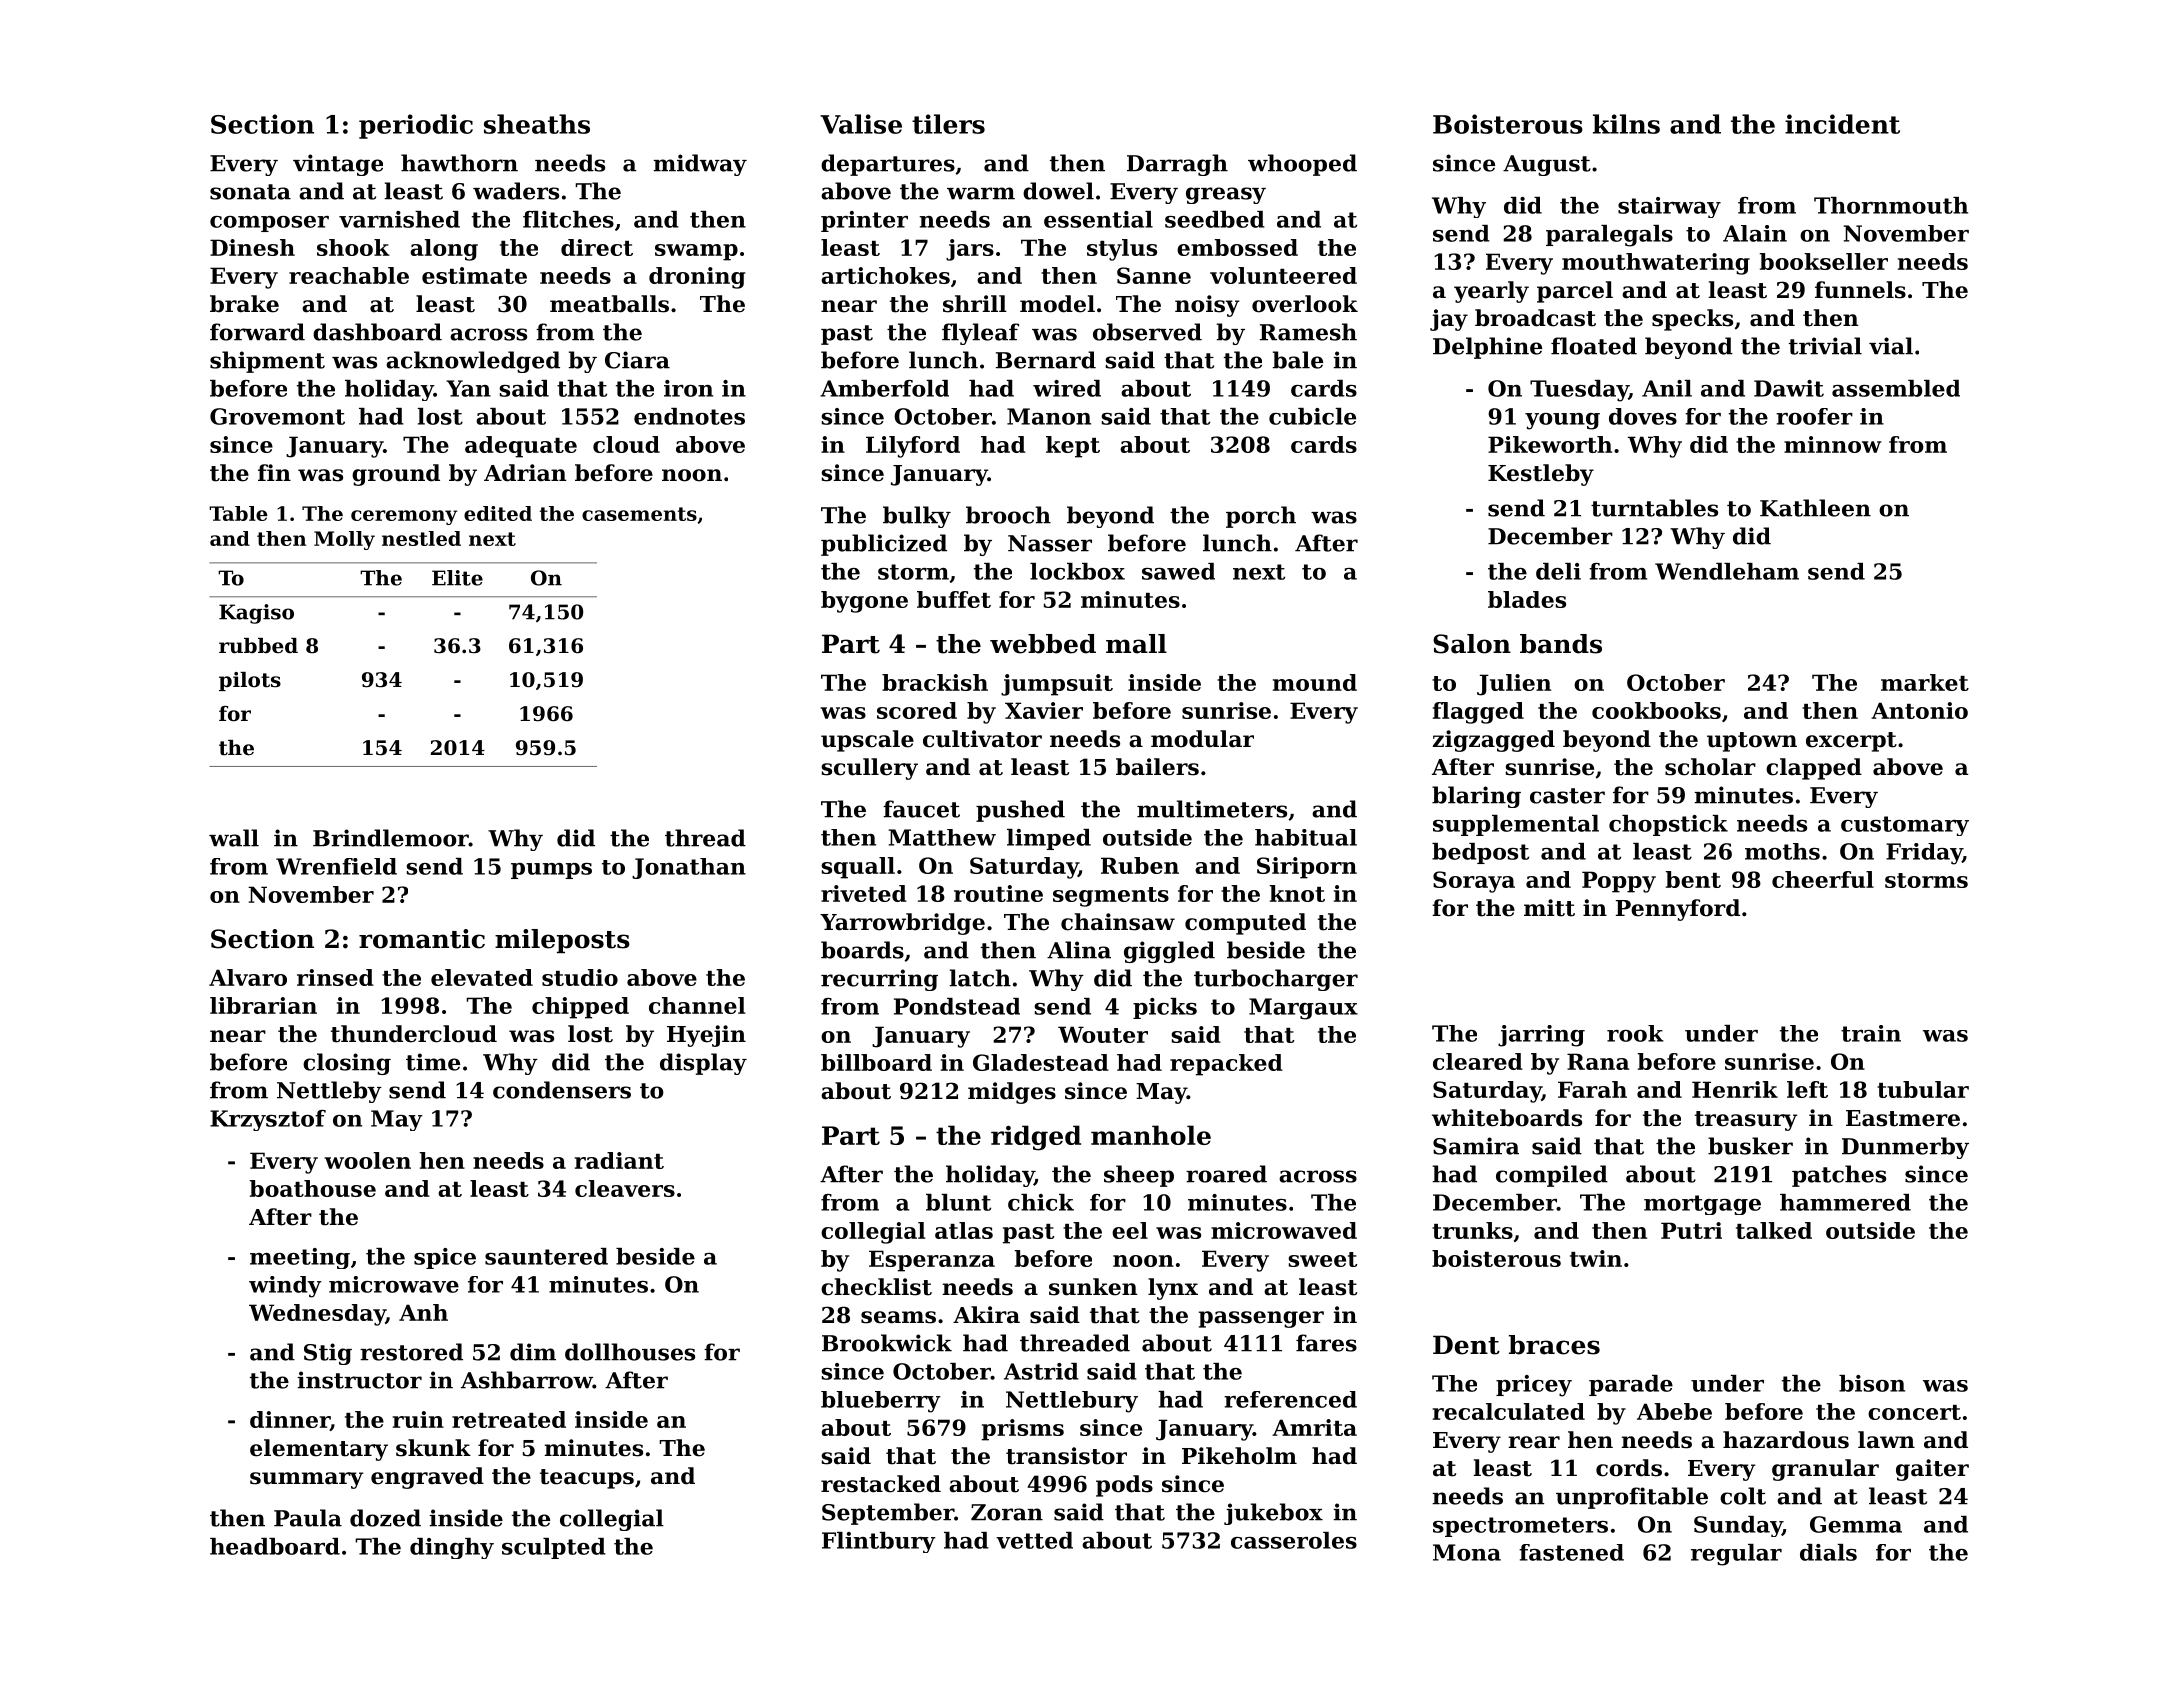  What do you see at coordinates (328, 1354) in the screenshot?
I see `Stig` at bounding box center [328, 1354].
